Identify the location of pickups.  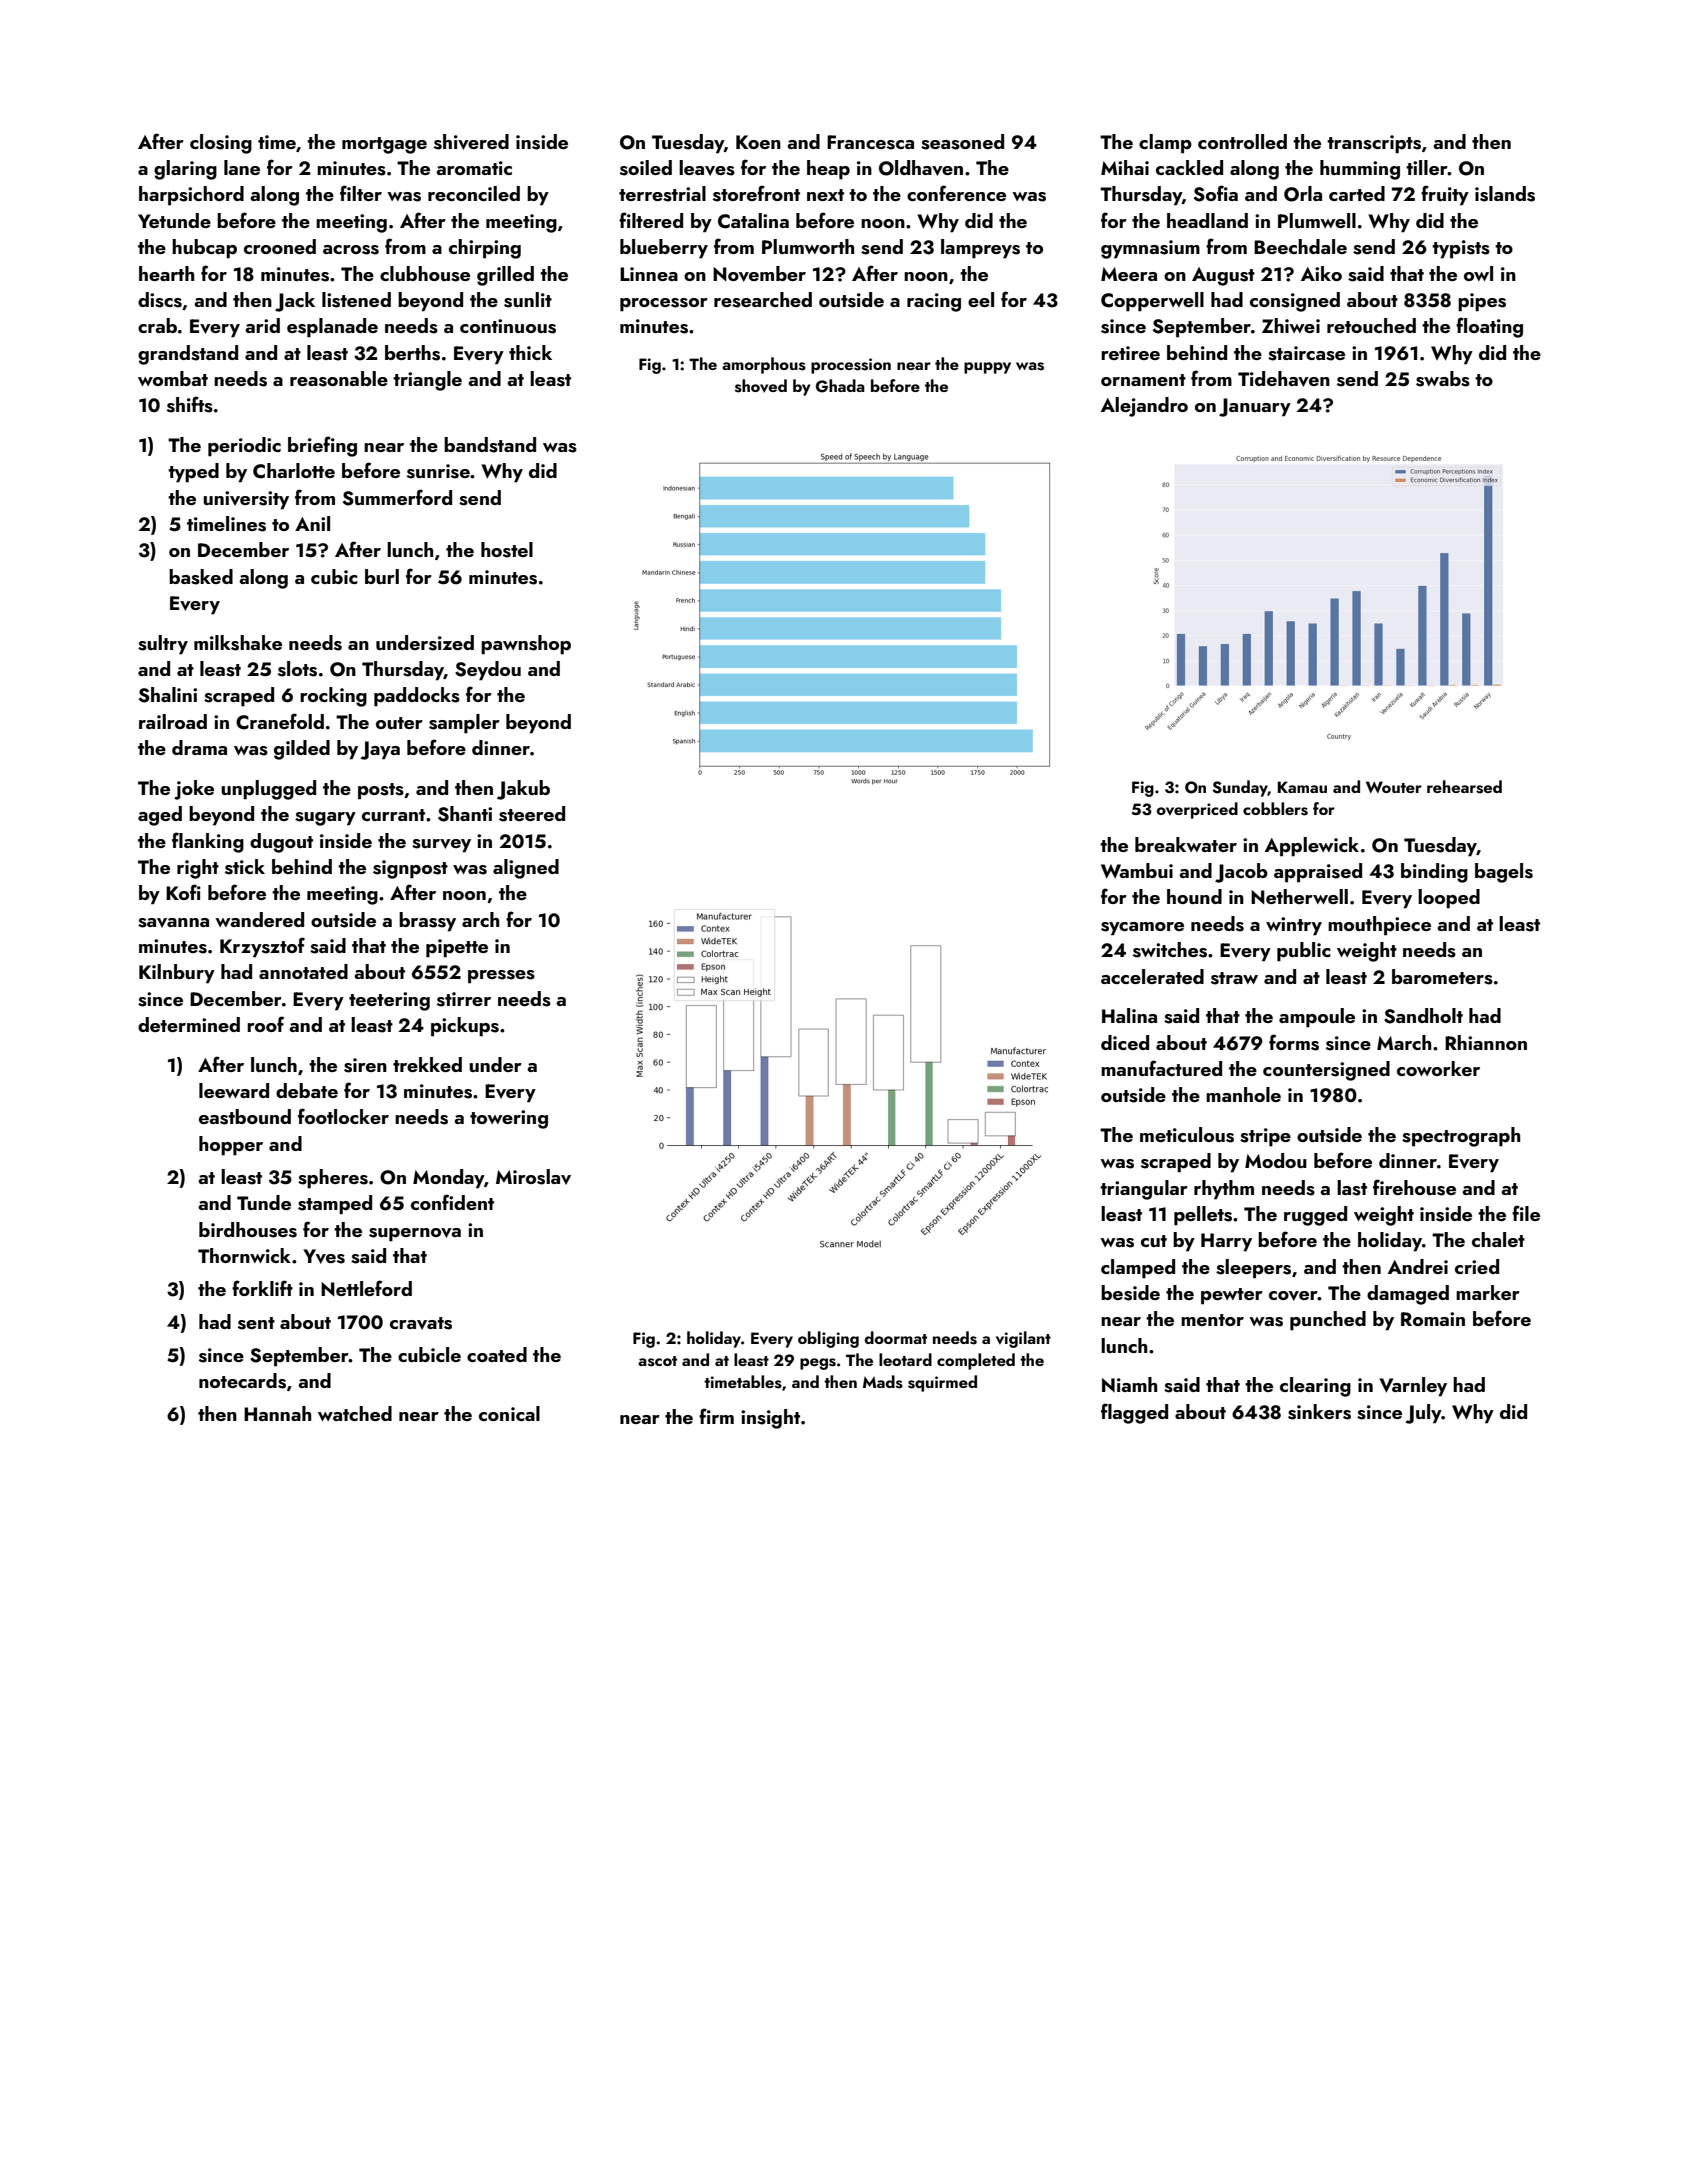
(465, 1027).
